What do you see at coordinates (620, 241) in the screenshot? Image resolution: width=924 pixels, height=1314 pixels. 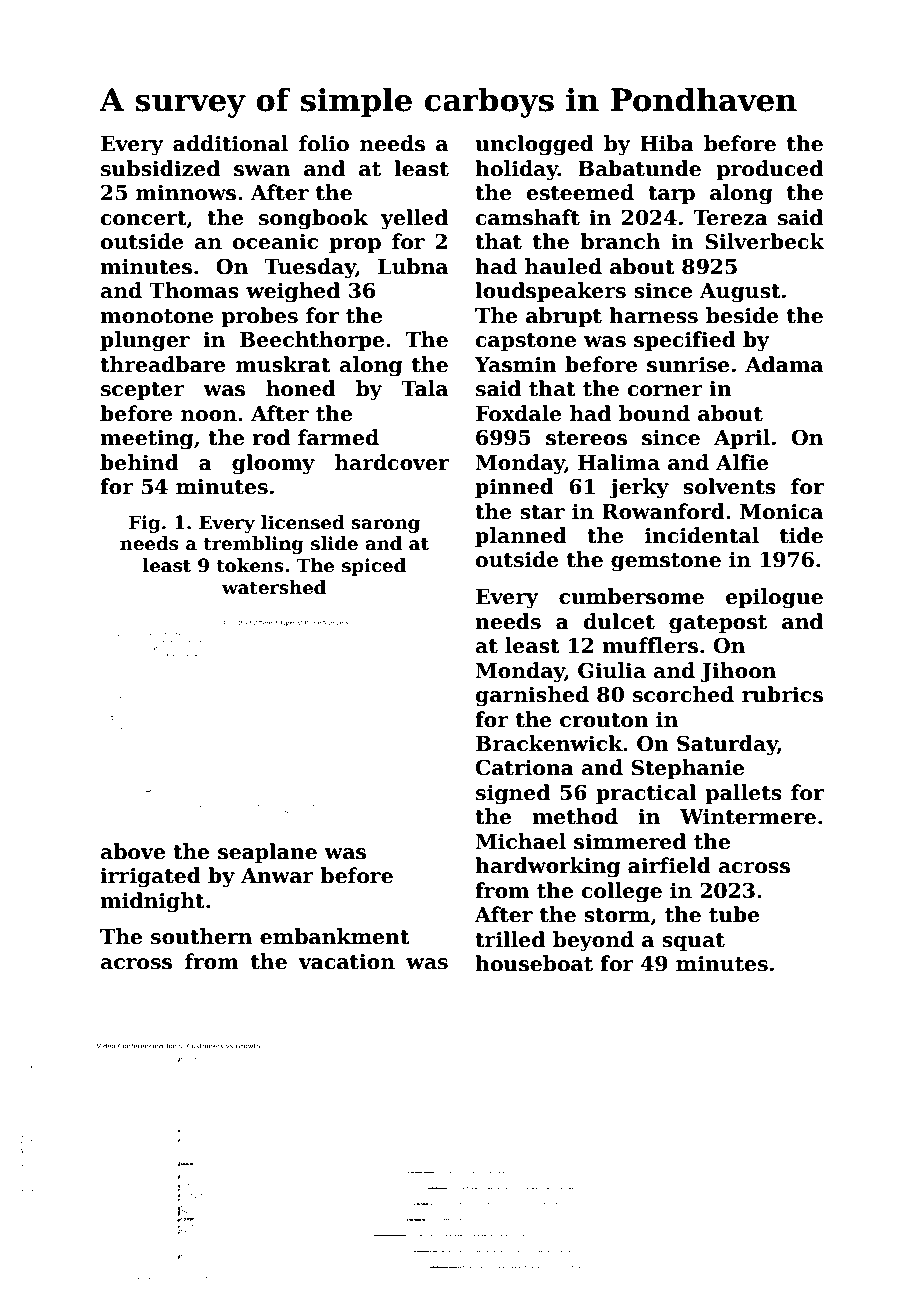 I see `branch` at bounding box center [620, 241].
